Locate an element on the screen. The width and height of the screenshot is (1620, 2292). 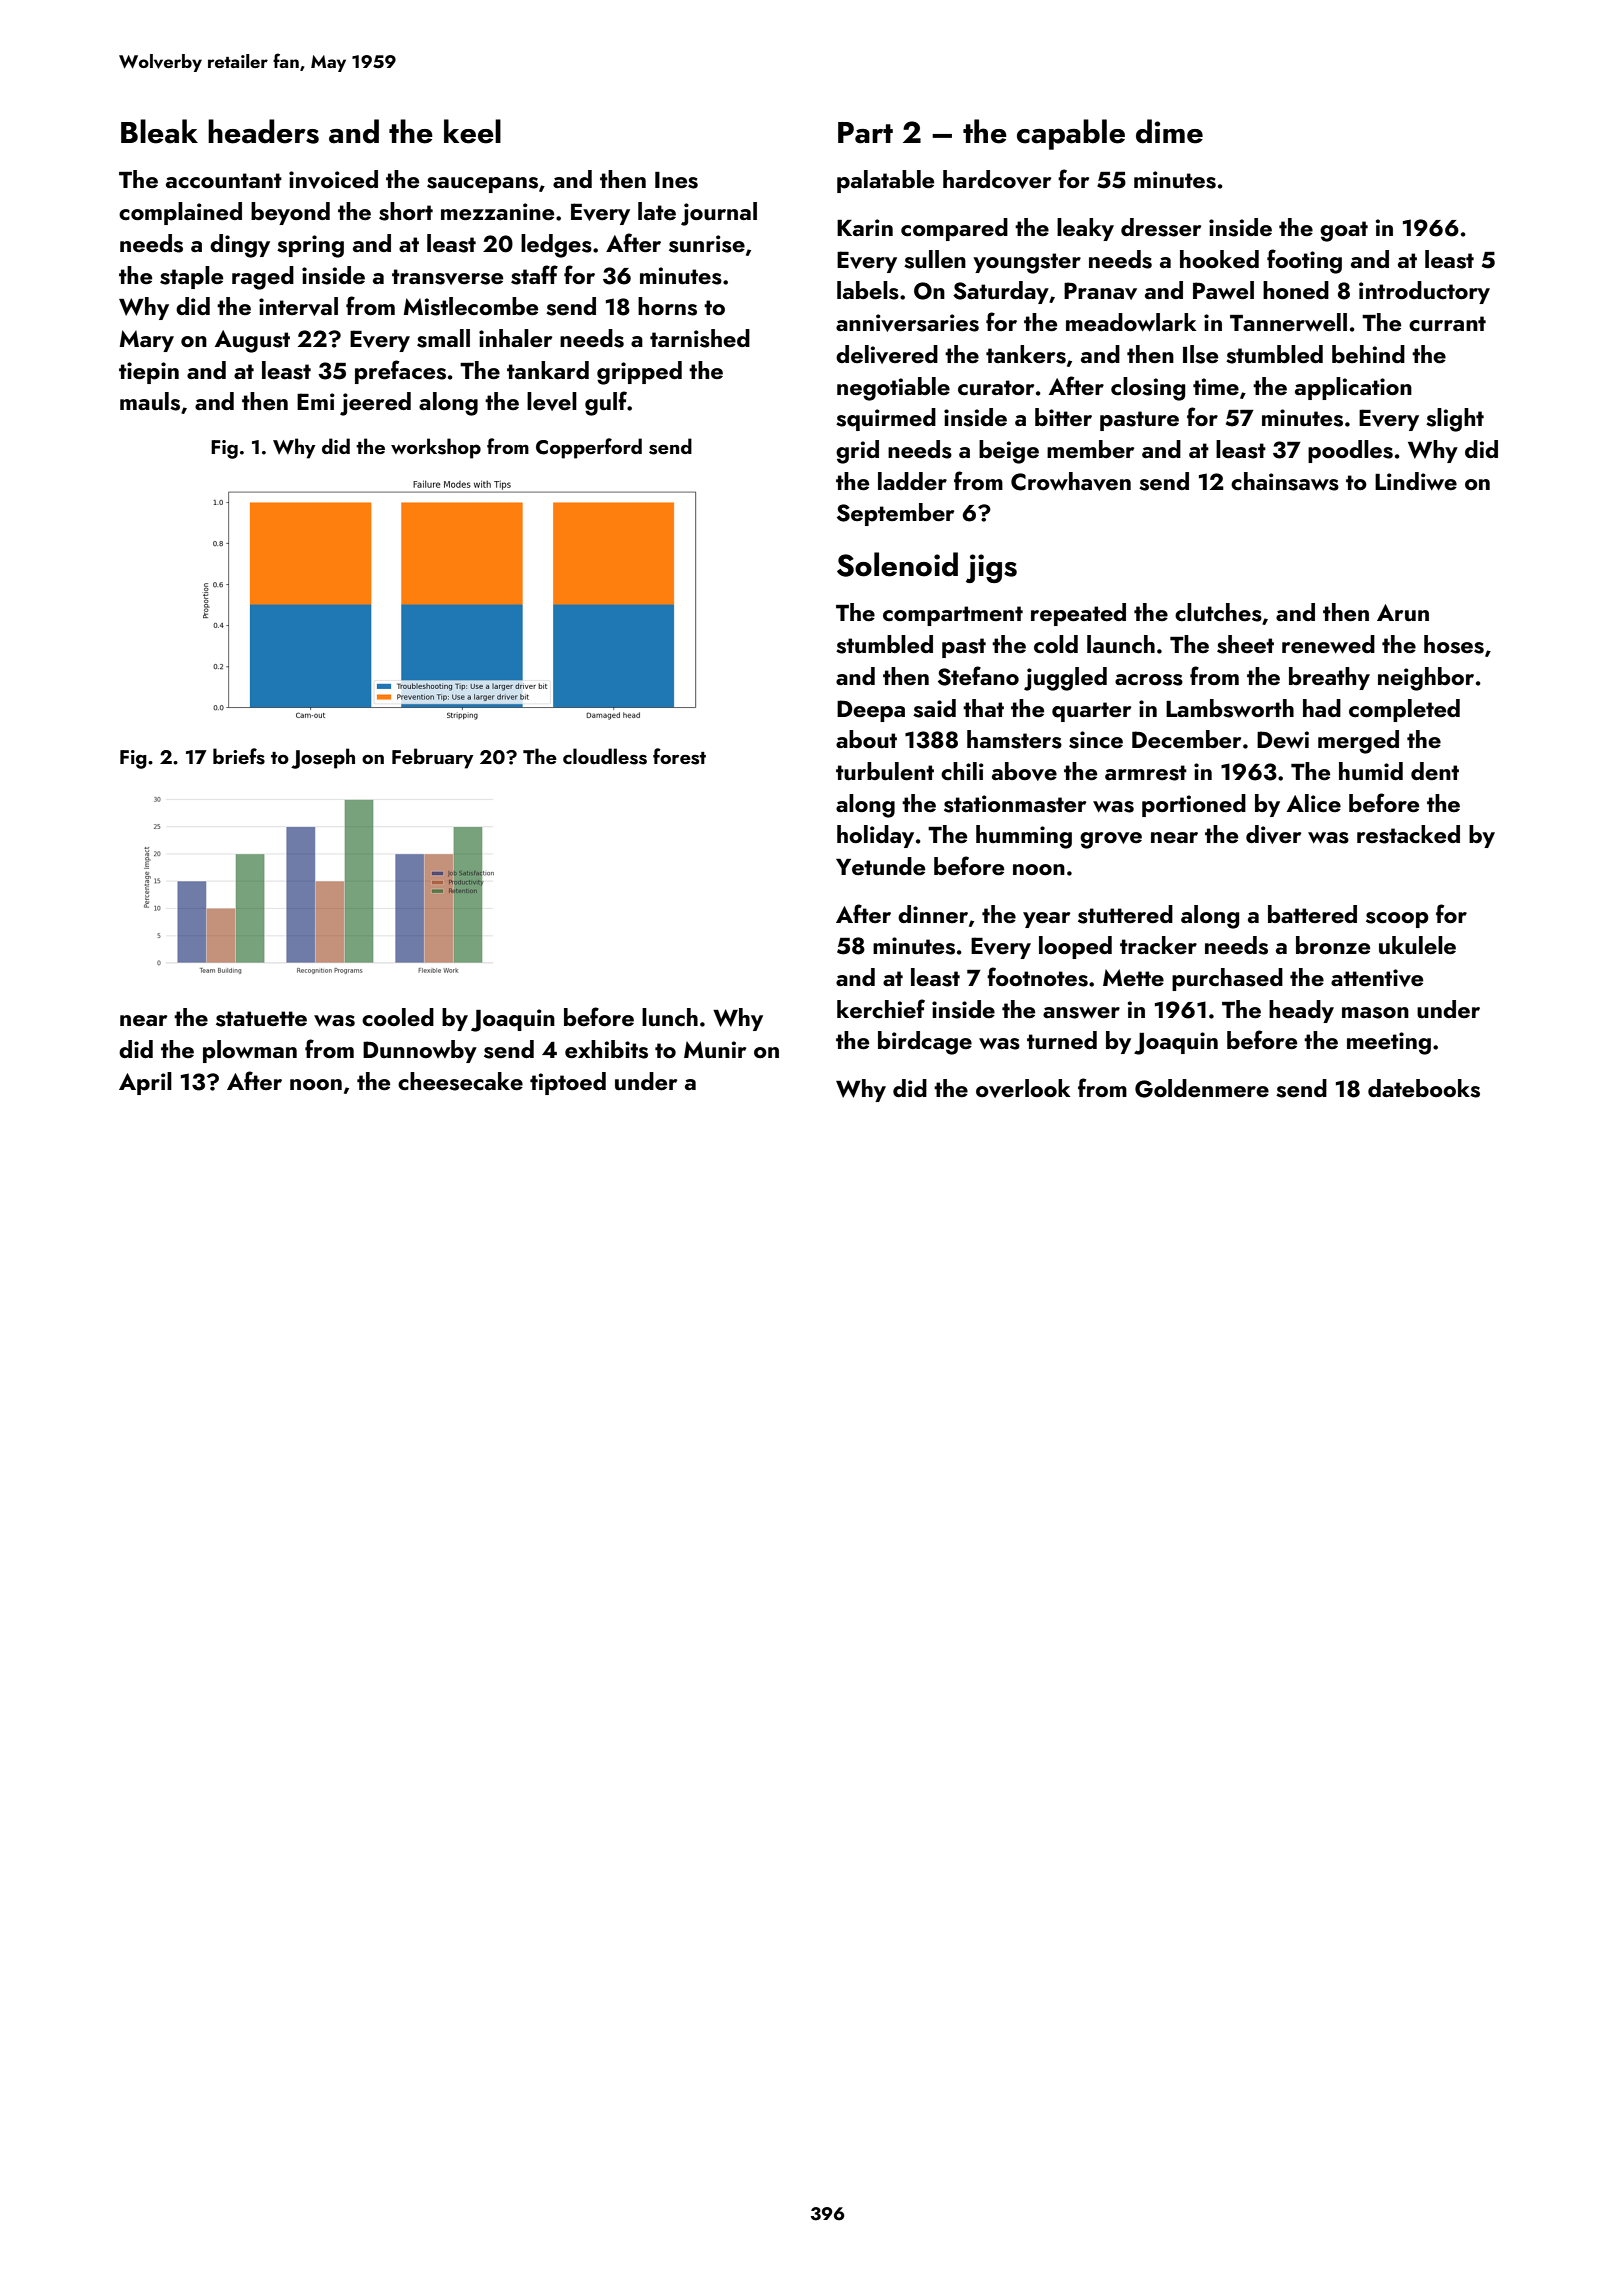
scoop is located at coordinates (1397, 920).
